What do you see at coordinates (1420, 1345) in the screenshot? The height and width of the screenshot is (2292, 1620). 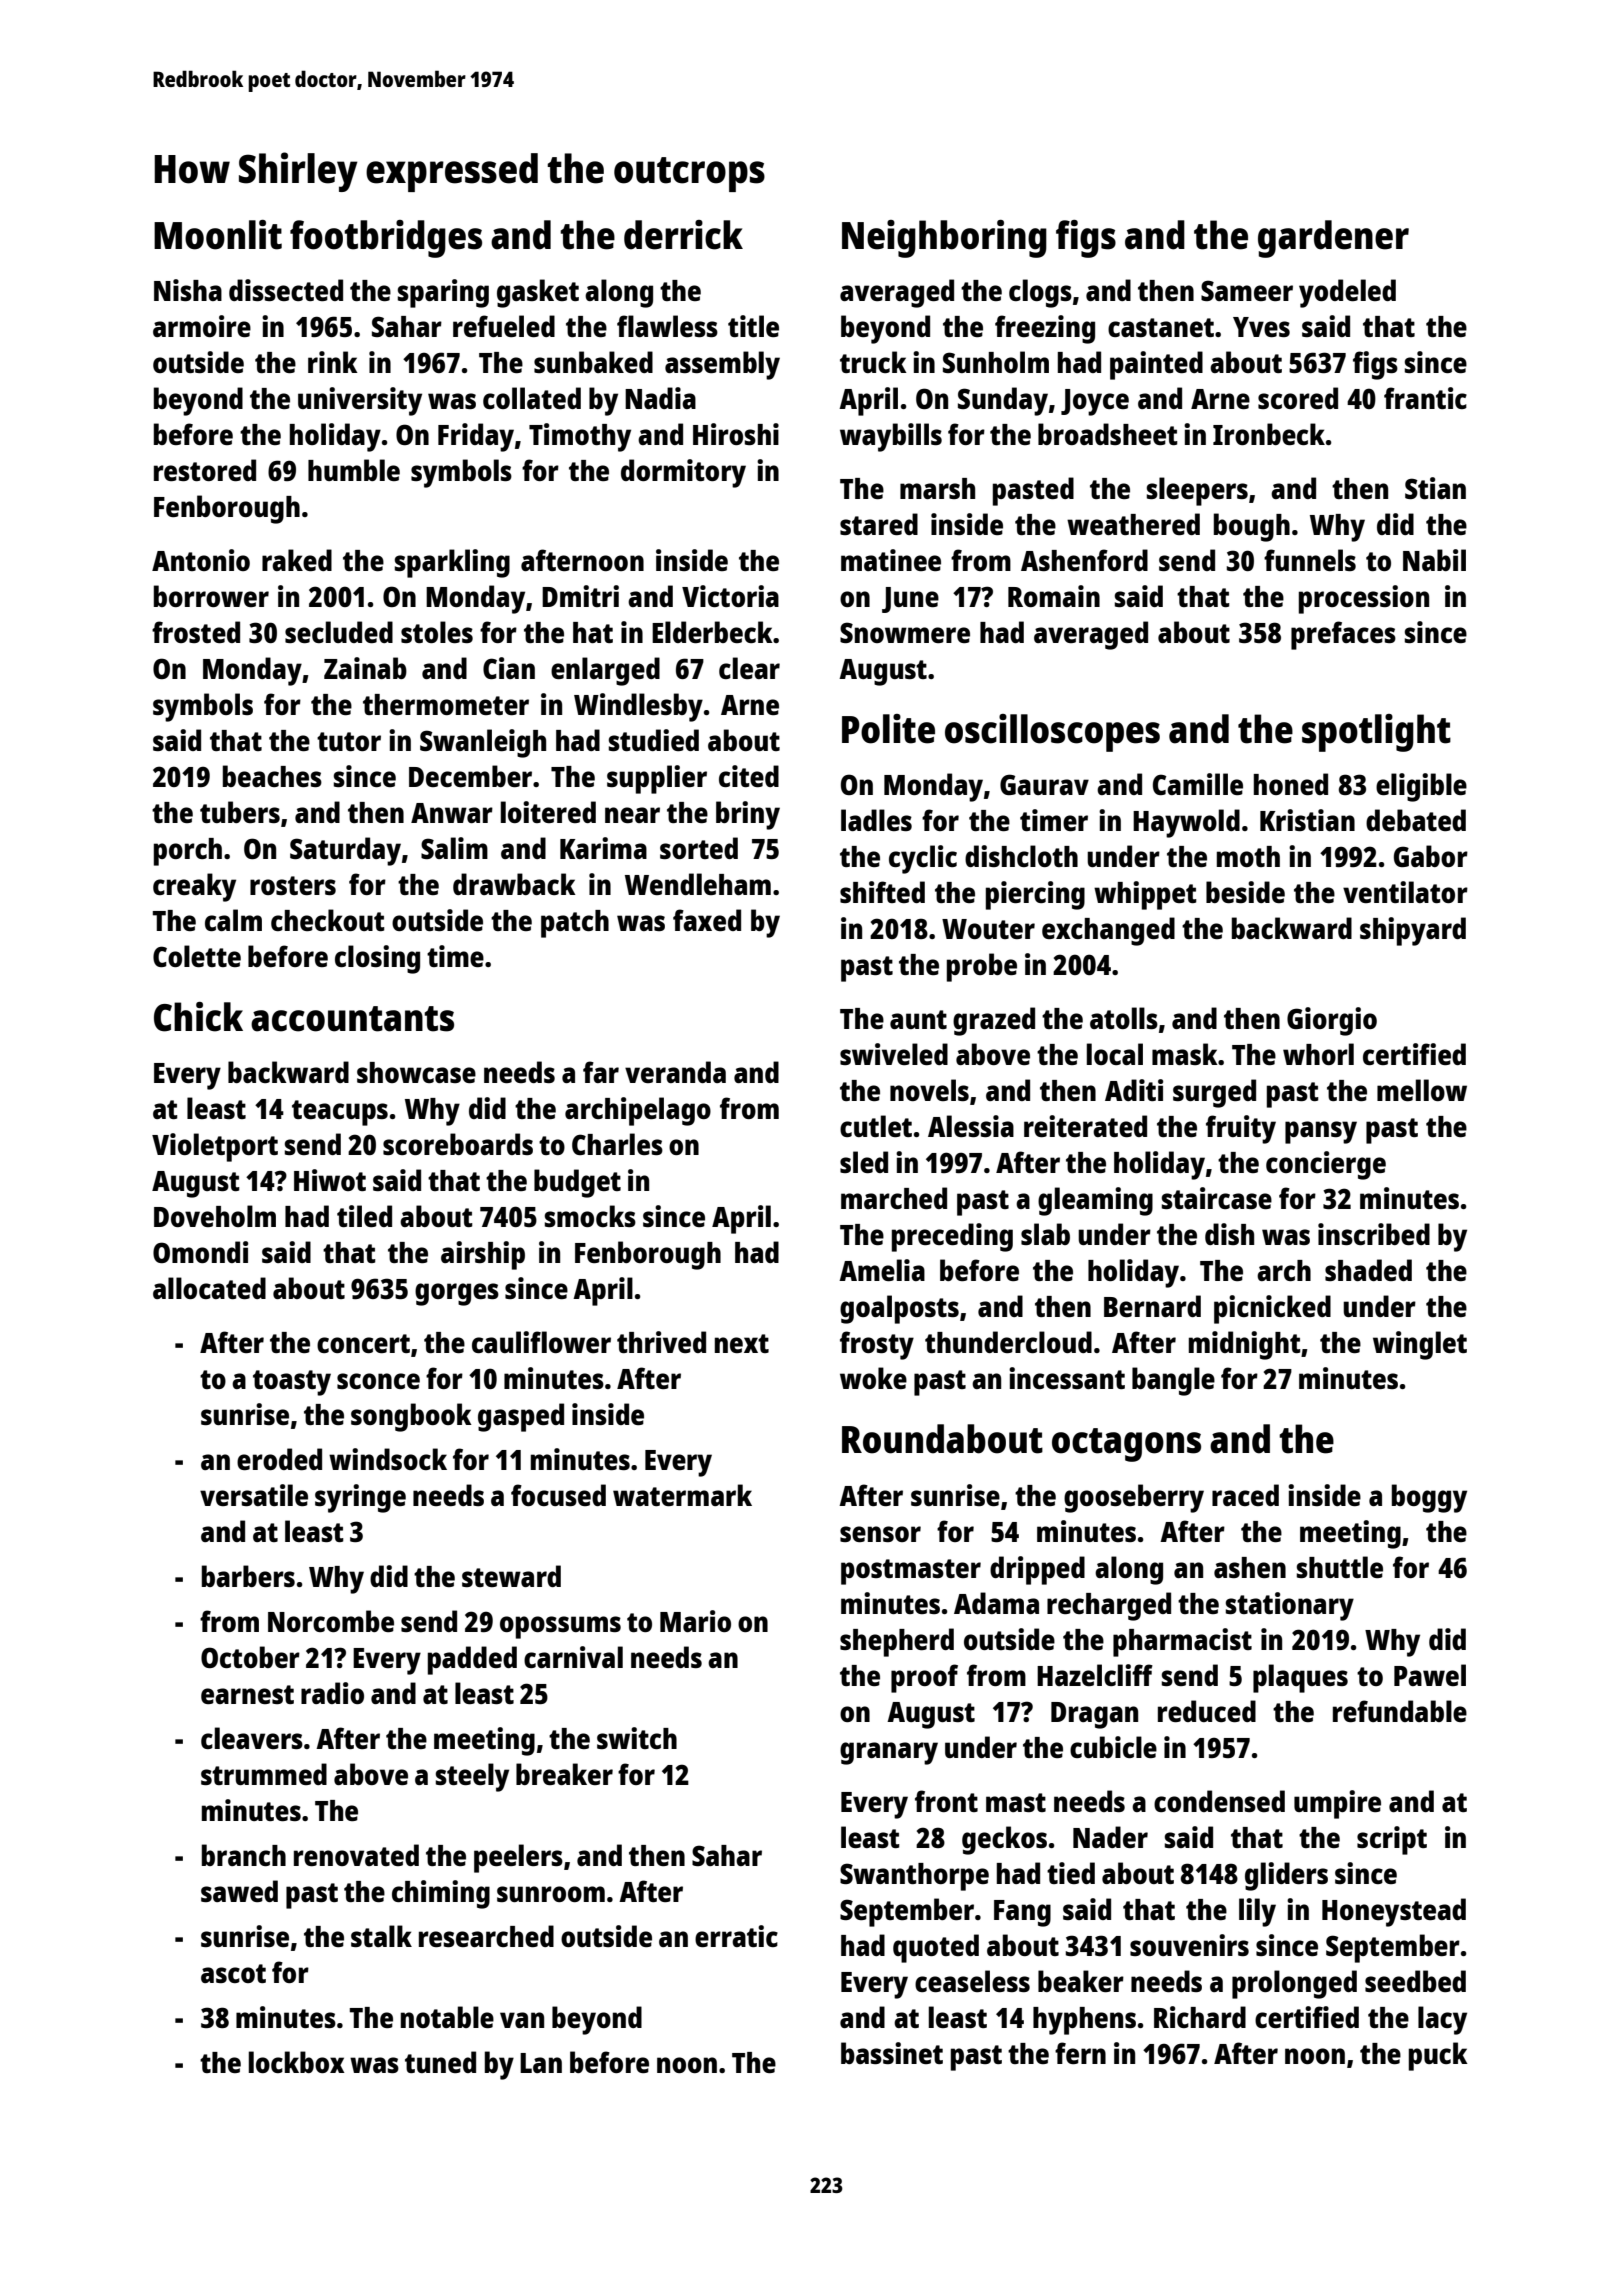 I see `winglet` at bounding box center [1420, 1345].
